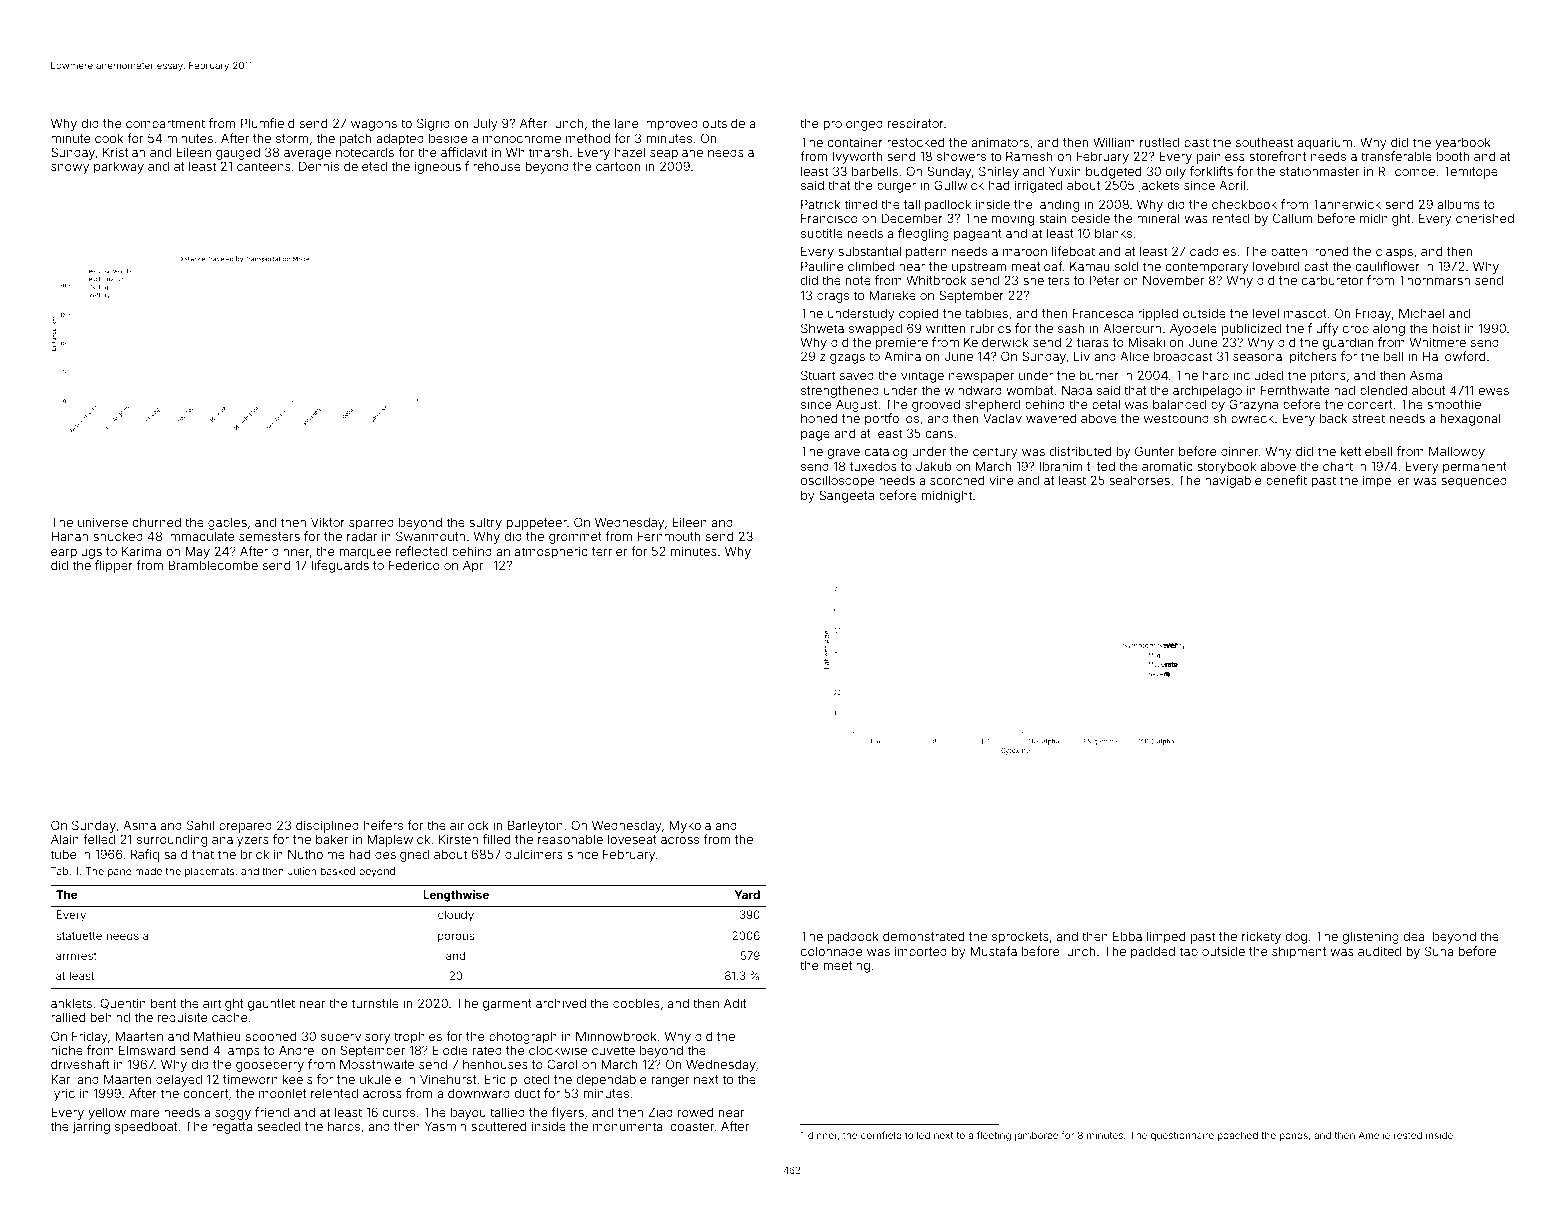  I want to click on respirator, so click(916, 124).
